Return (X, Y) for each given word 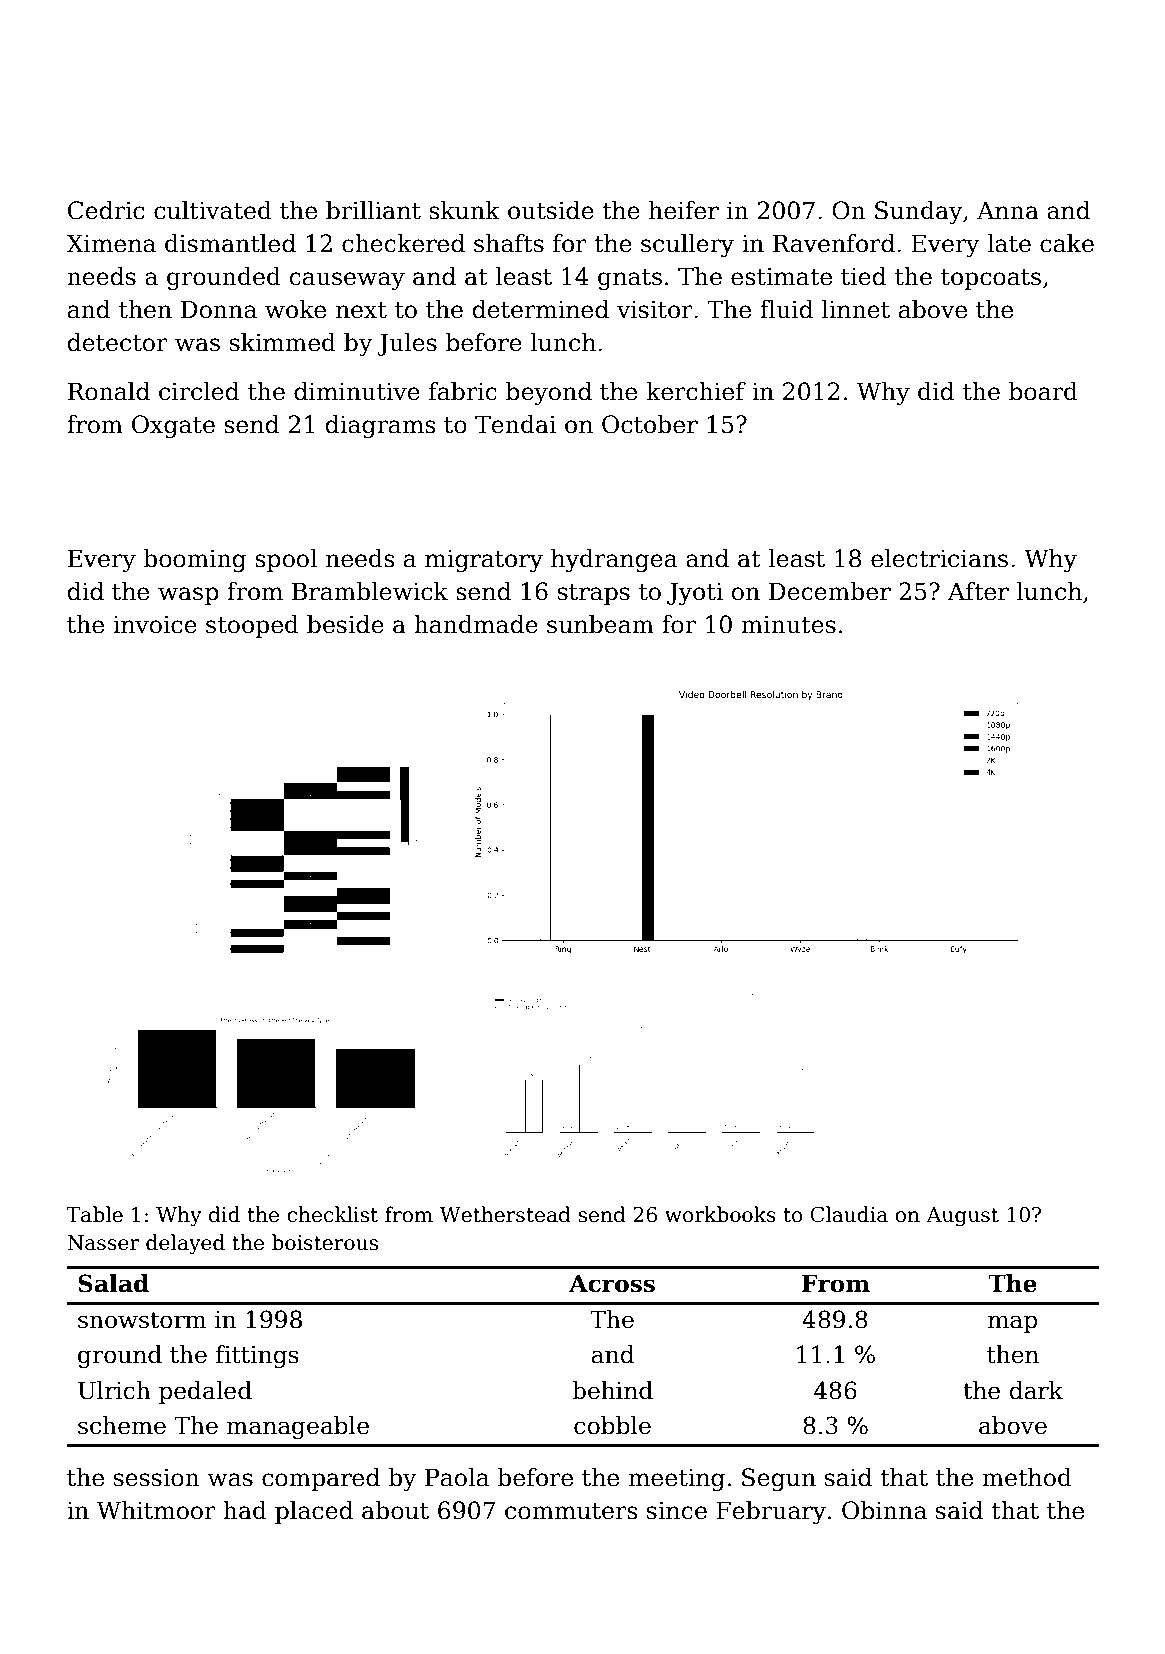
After (978, 591)
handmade (476, 624)
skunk (464, 210)
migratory (484, 560)
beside (345, 624)
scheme (122, 1425)
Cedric (106, 210)
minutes (788, 624)
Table (95, 1214)
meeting (677, 1479)
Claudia (849, 1214)
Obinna (884, 1510)
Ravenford (834, 243)
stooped (252, 626)
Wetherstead (505, 1214)
